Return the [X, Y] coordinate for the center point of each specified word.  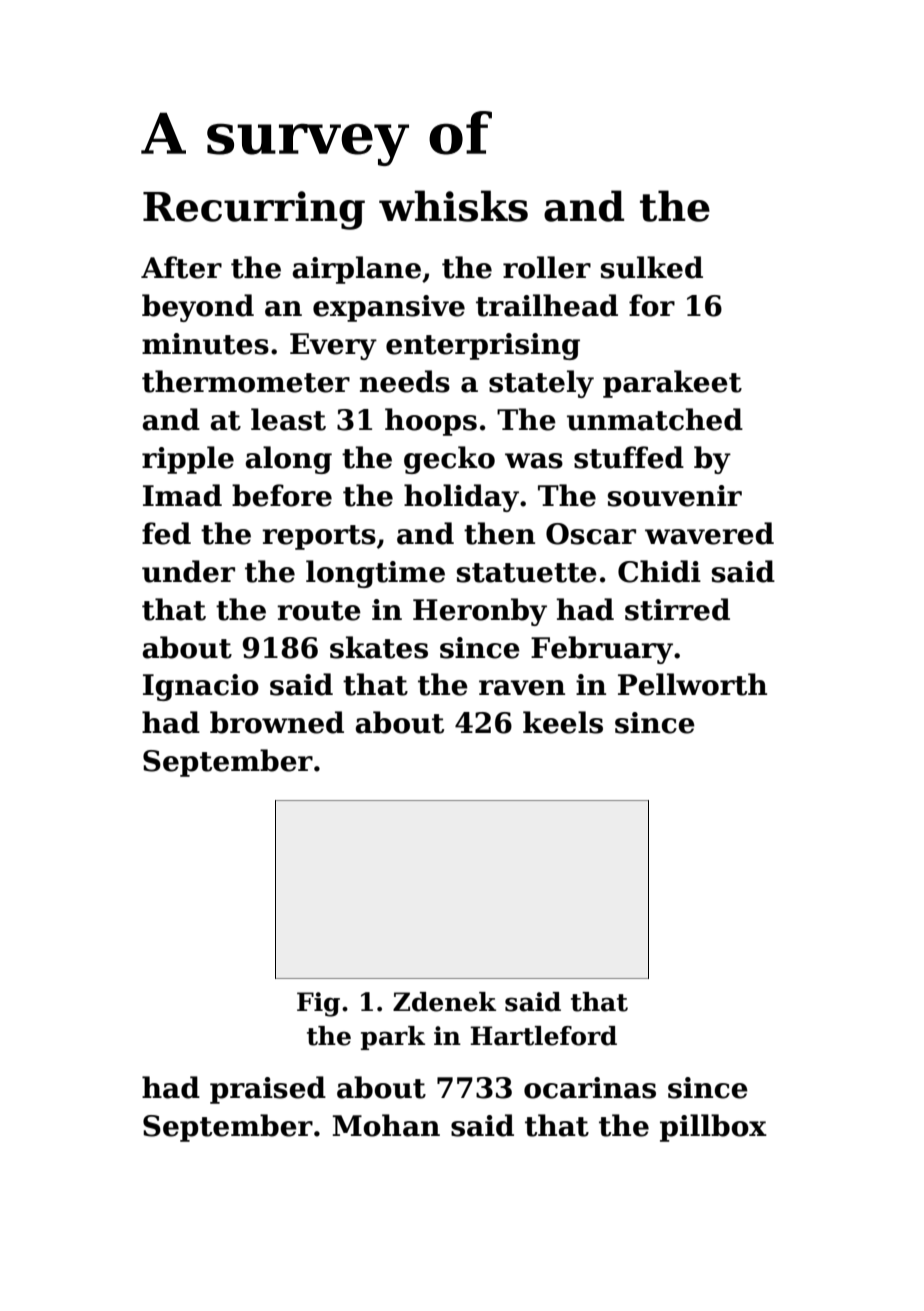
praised [268, 1090]
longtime [375, 574]
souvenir [675, 496]
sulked [652, 267]
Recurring [254, 210]
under [188, 571]
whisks [453, 206]
